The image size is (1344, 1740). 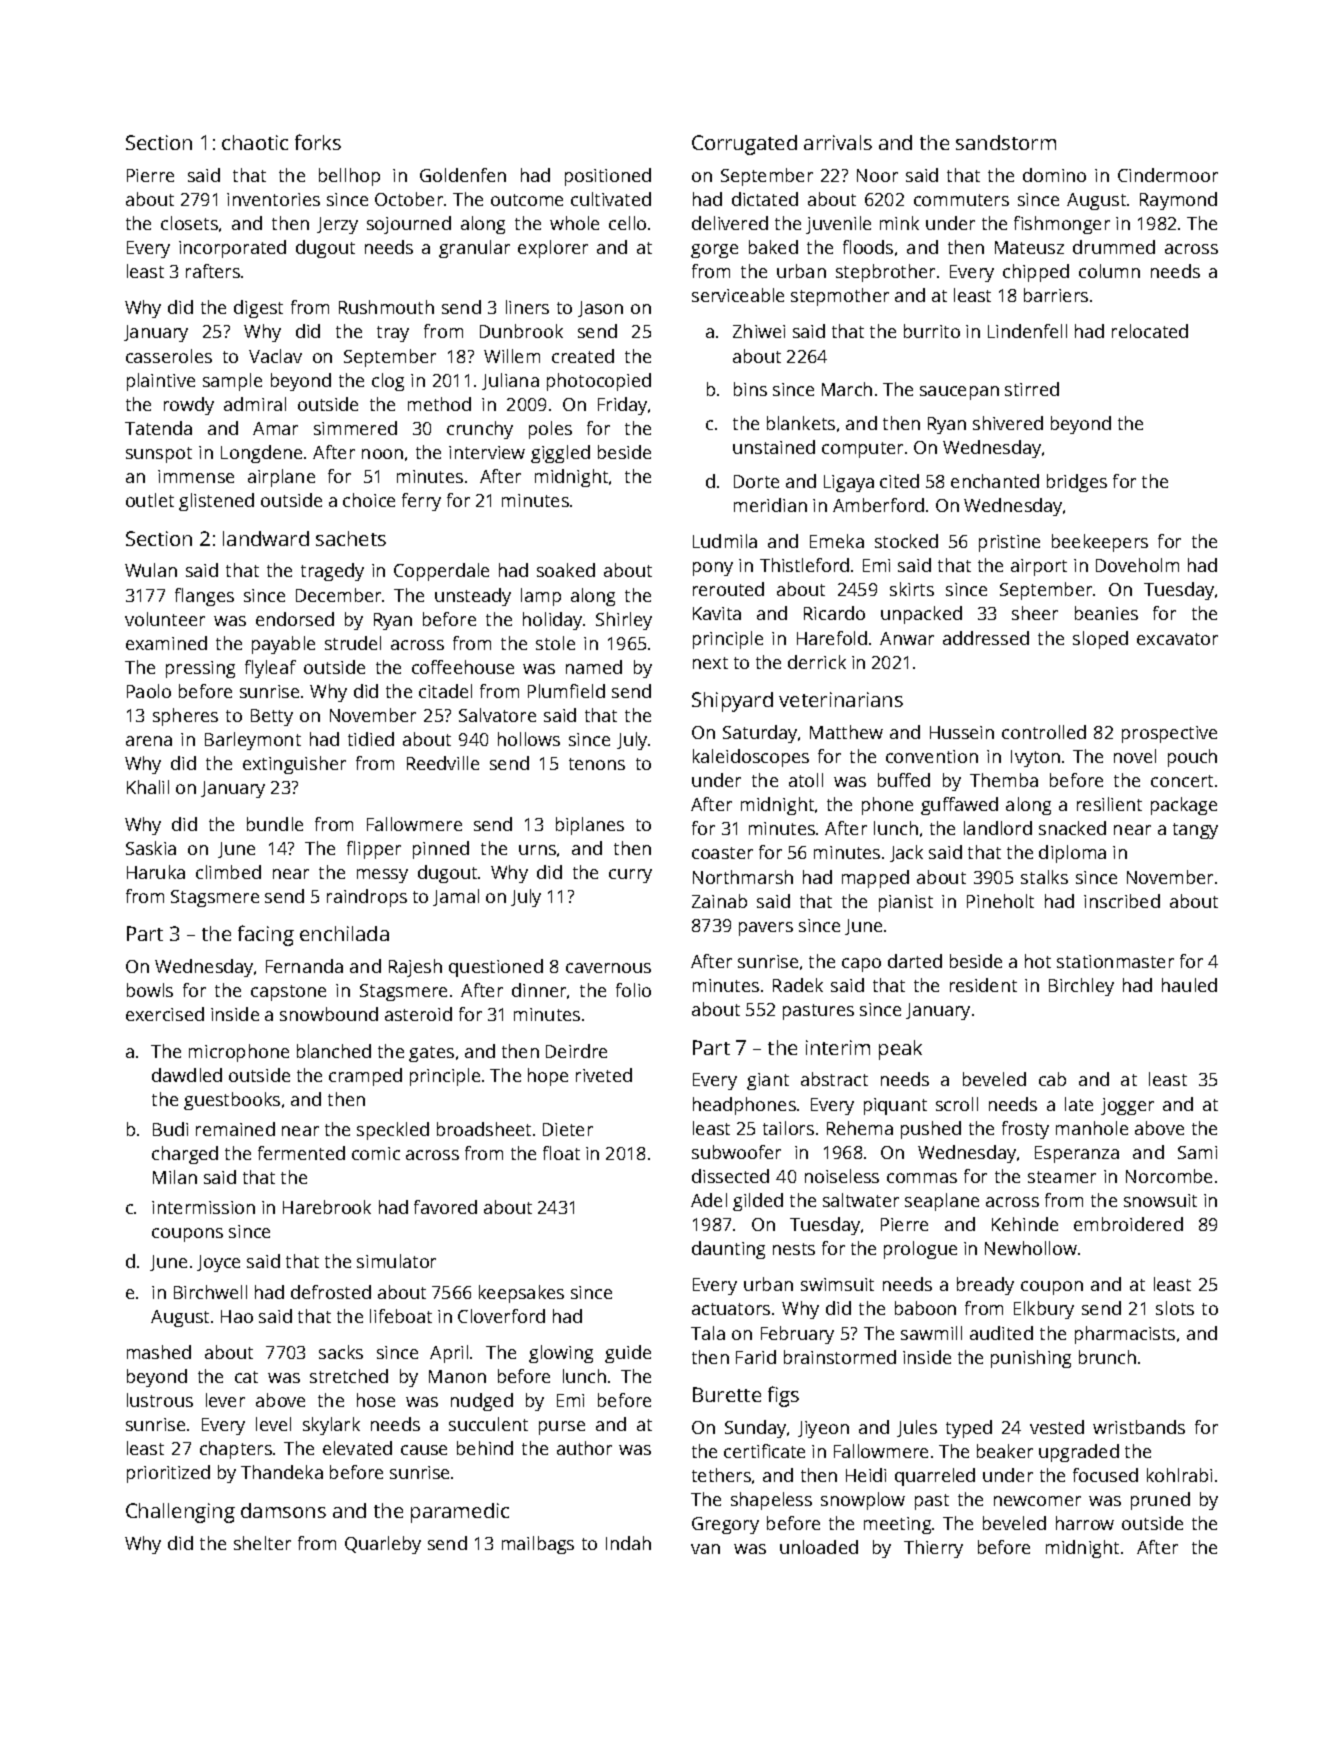 I want to click on bridges, so click(x=1077, y=483).
